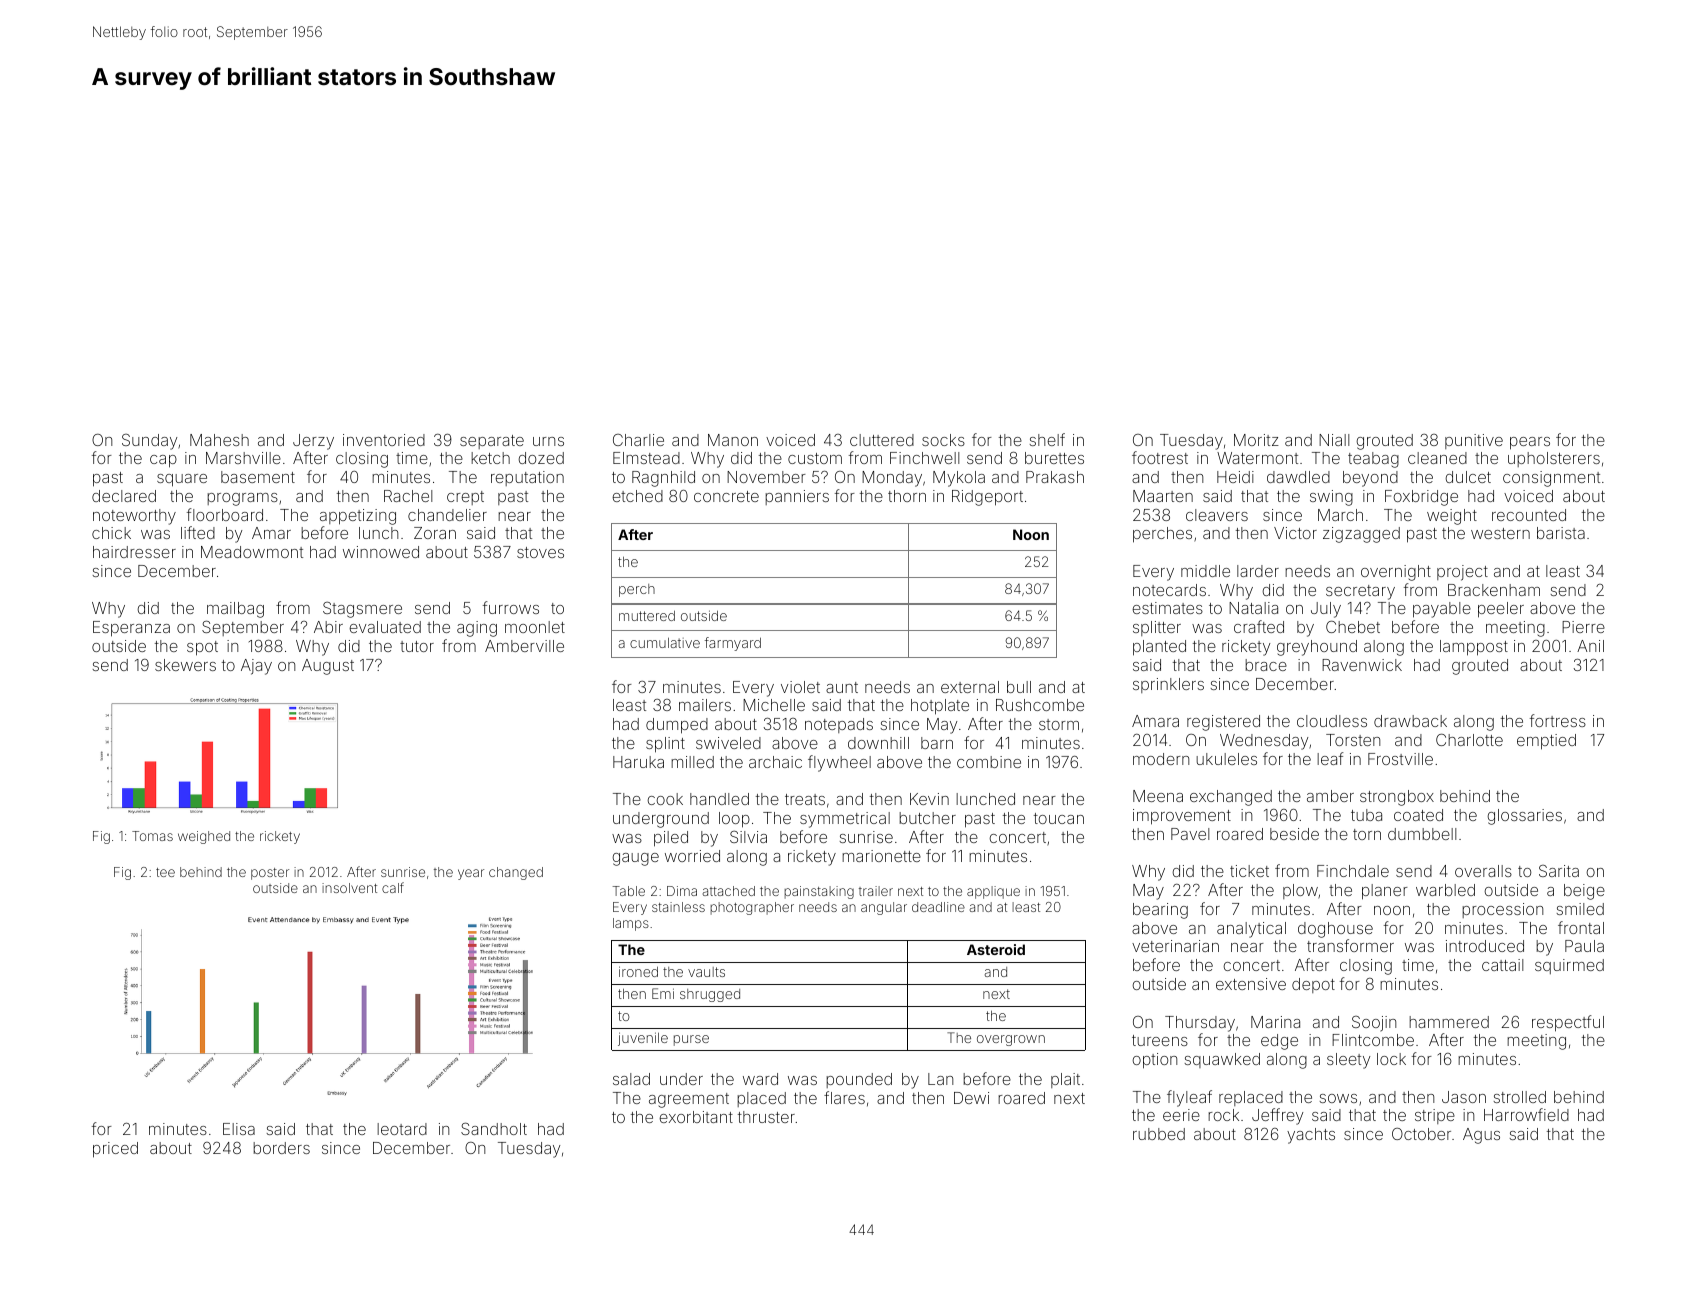 The height and width of the page is (1312, 1697). What do you see at coordinates (907, 496) in the page?
I see `thorn` at bounding box center [907, 496].
